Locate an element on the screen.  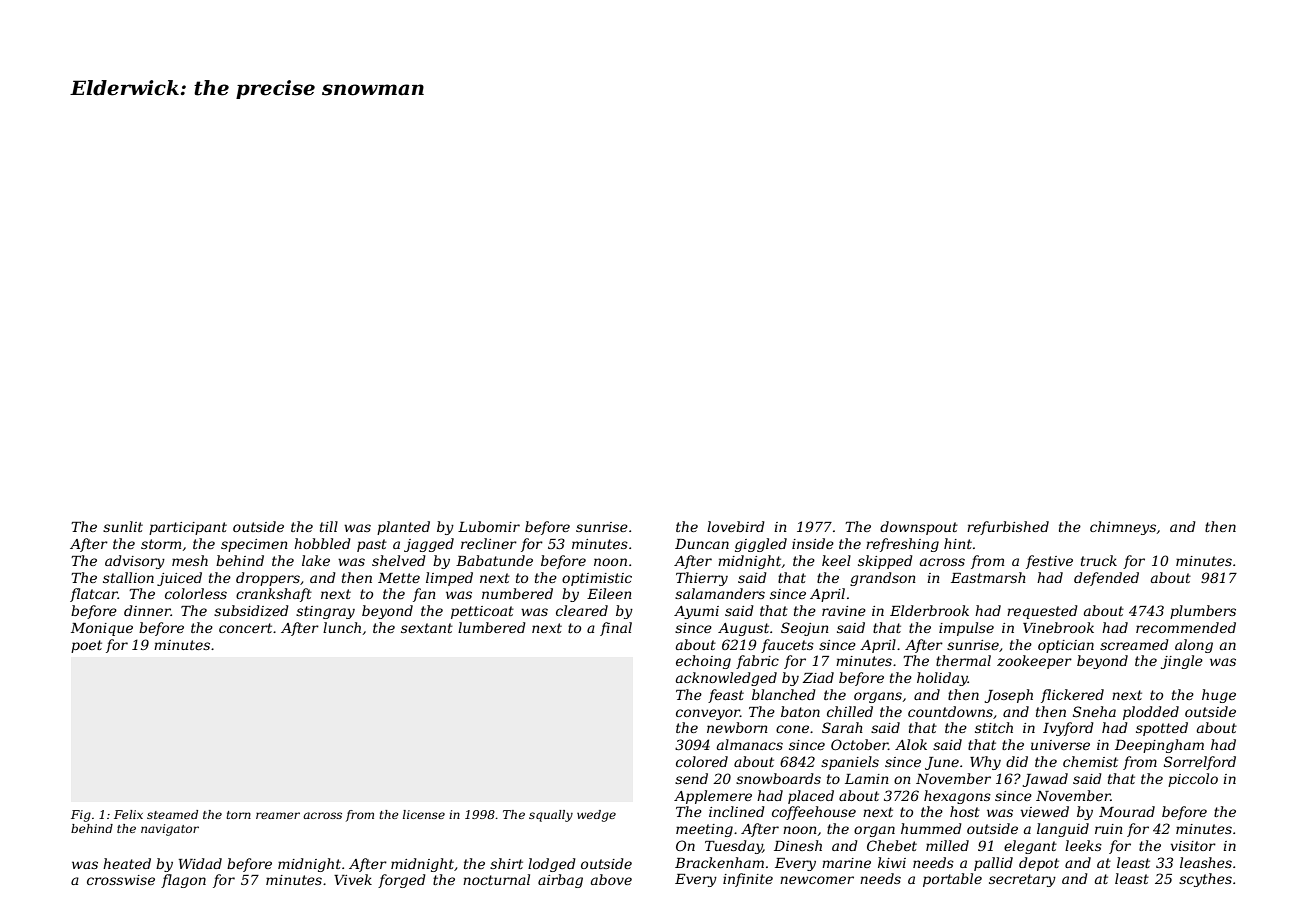
lovebird is located at coordinates (736, 526).
